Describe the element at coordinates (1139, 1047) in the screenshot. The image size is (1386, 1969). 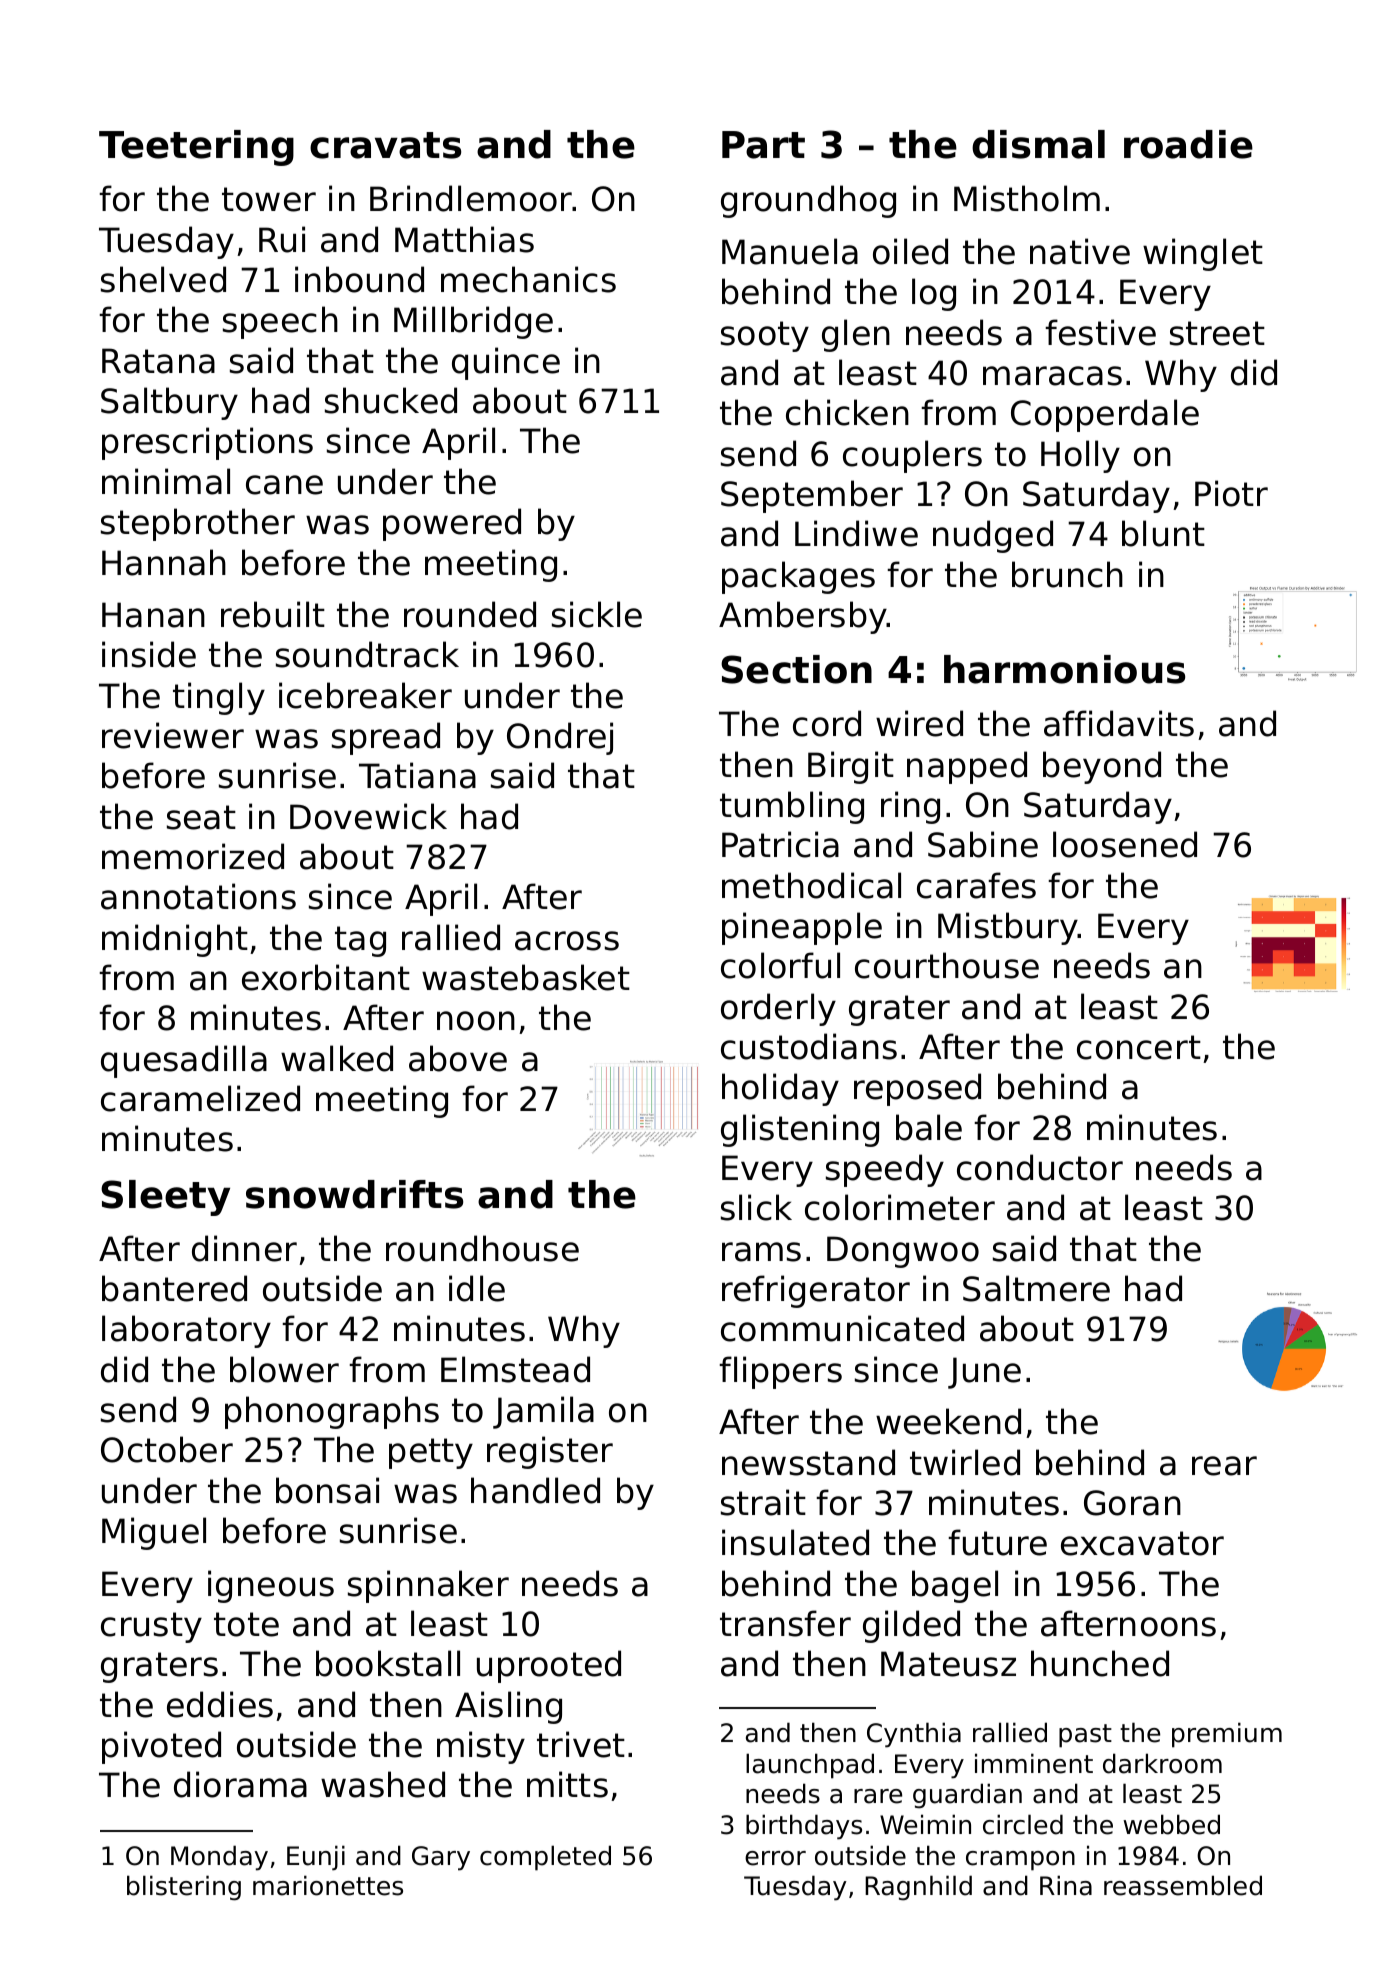
I see `concert` at that location.
